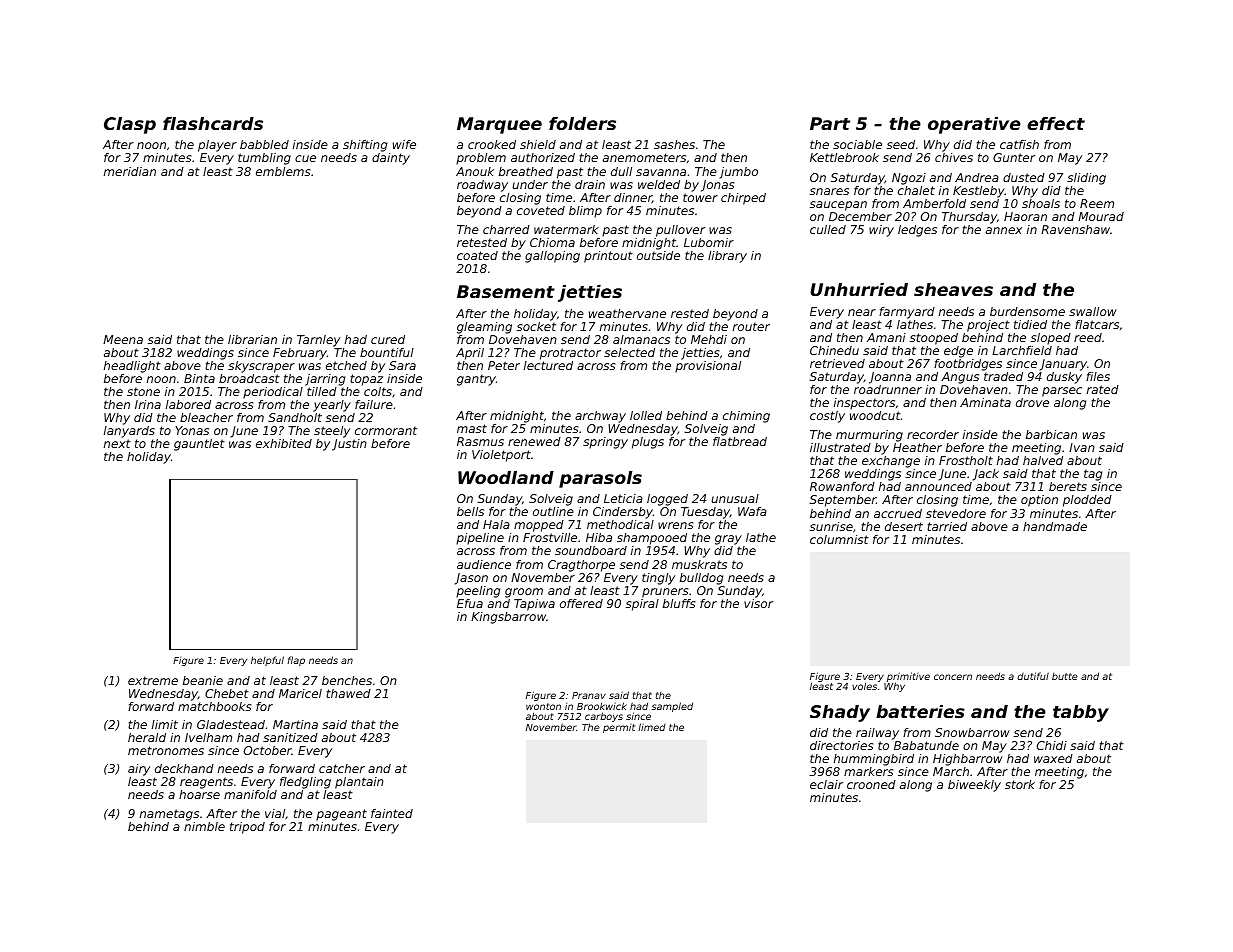  I want to click on effect, so click(1056, 123).
